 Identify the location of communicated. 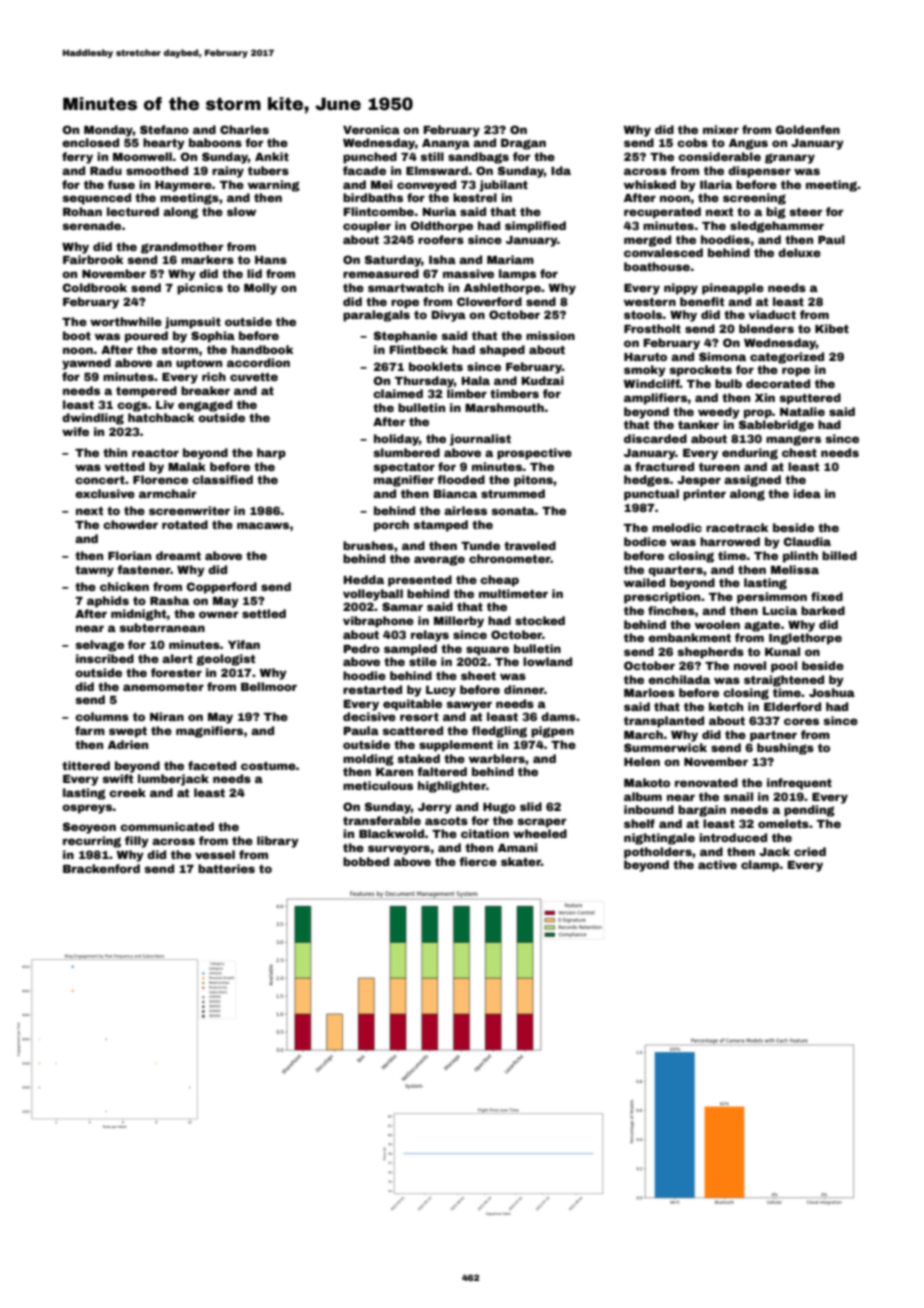
(167, 826).
